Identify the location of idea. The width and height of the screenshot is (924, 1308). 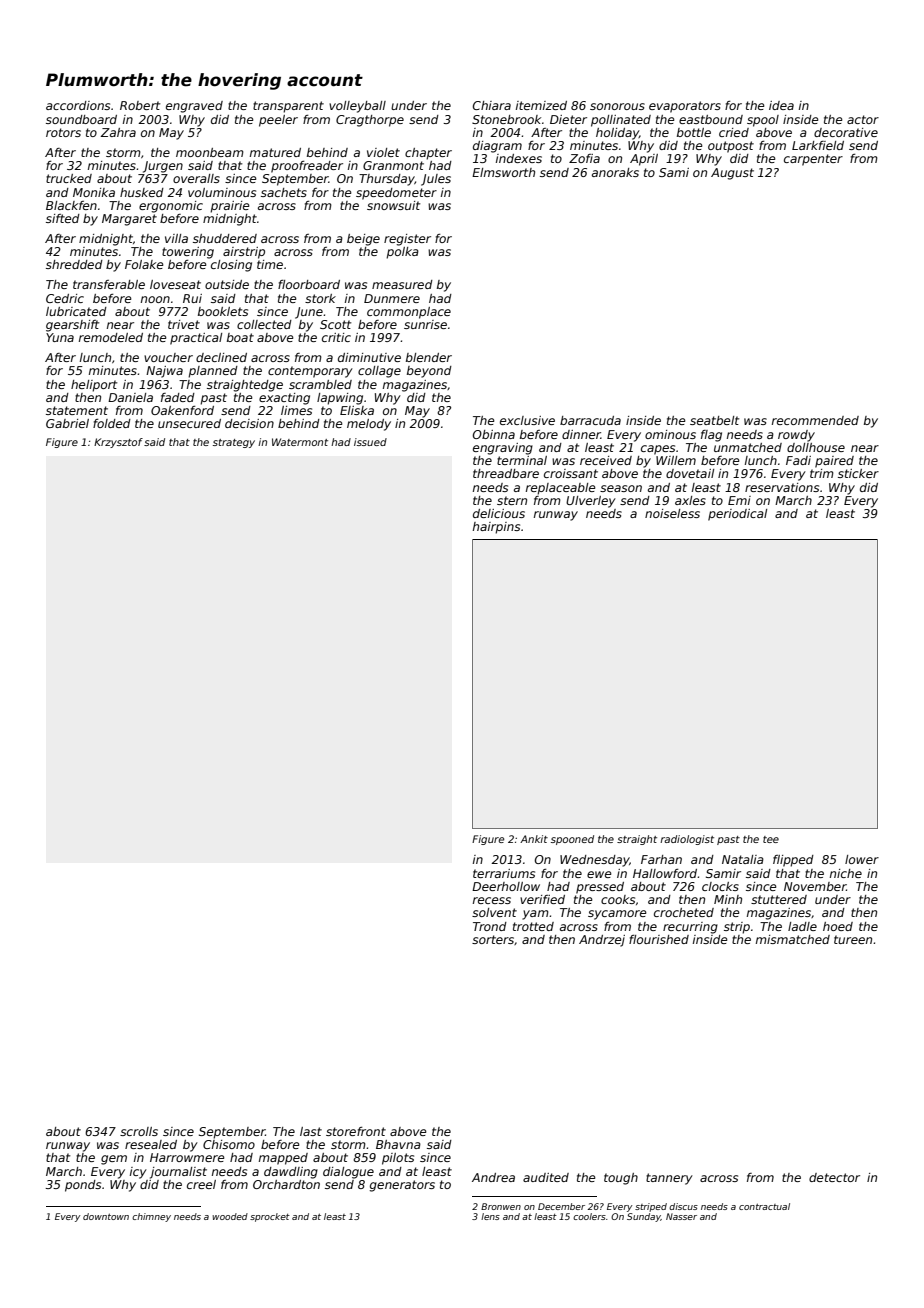
(781, 105).
